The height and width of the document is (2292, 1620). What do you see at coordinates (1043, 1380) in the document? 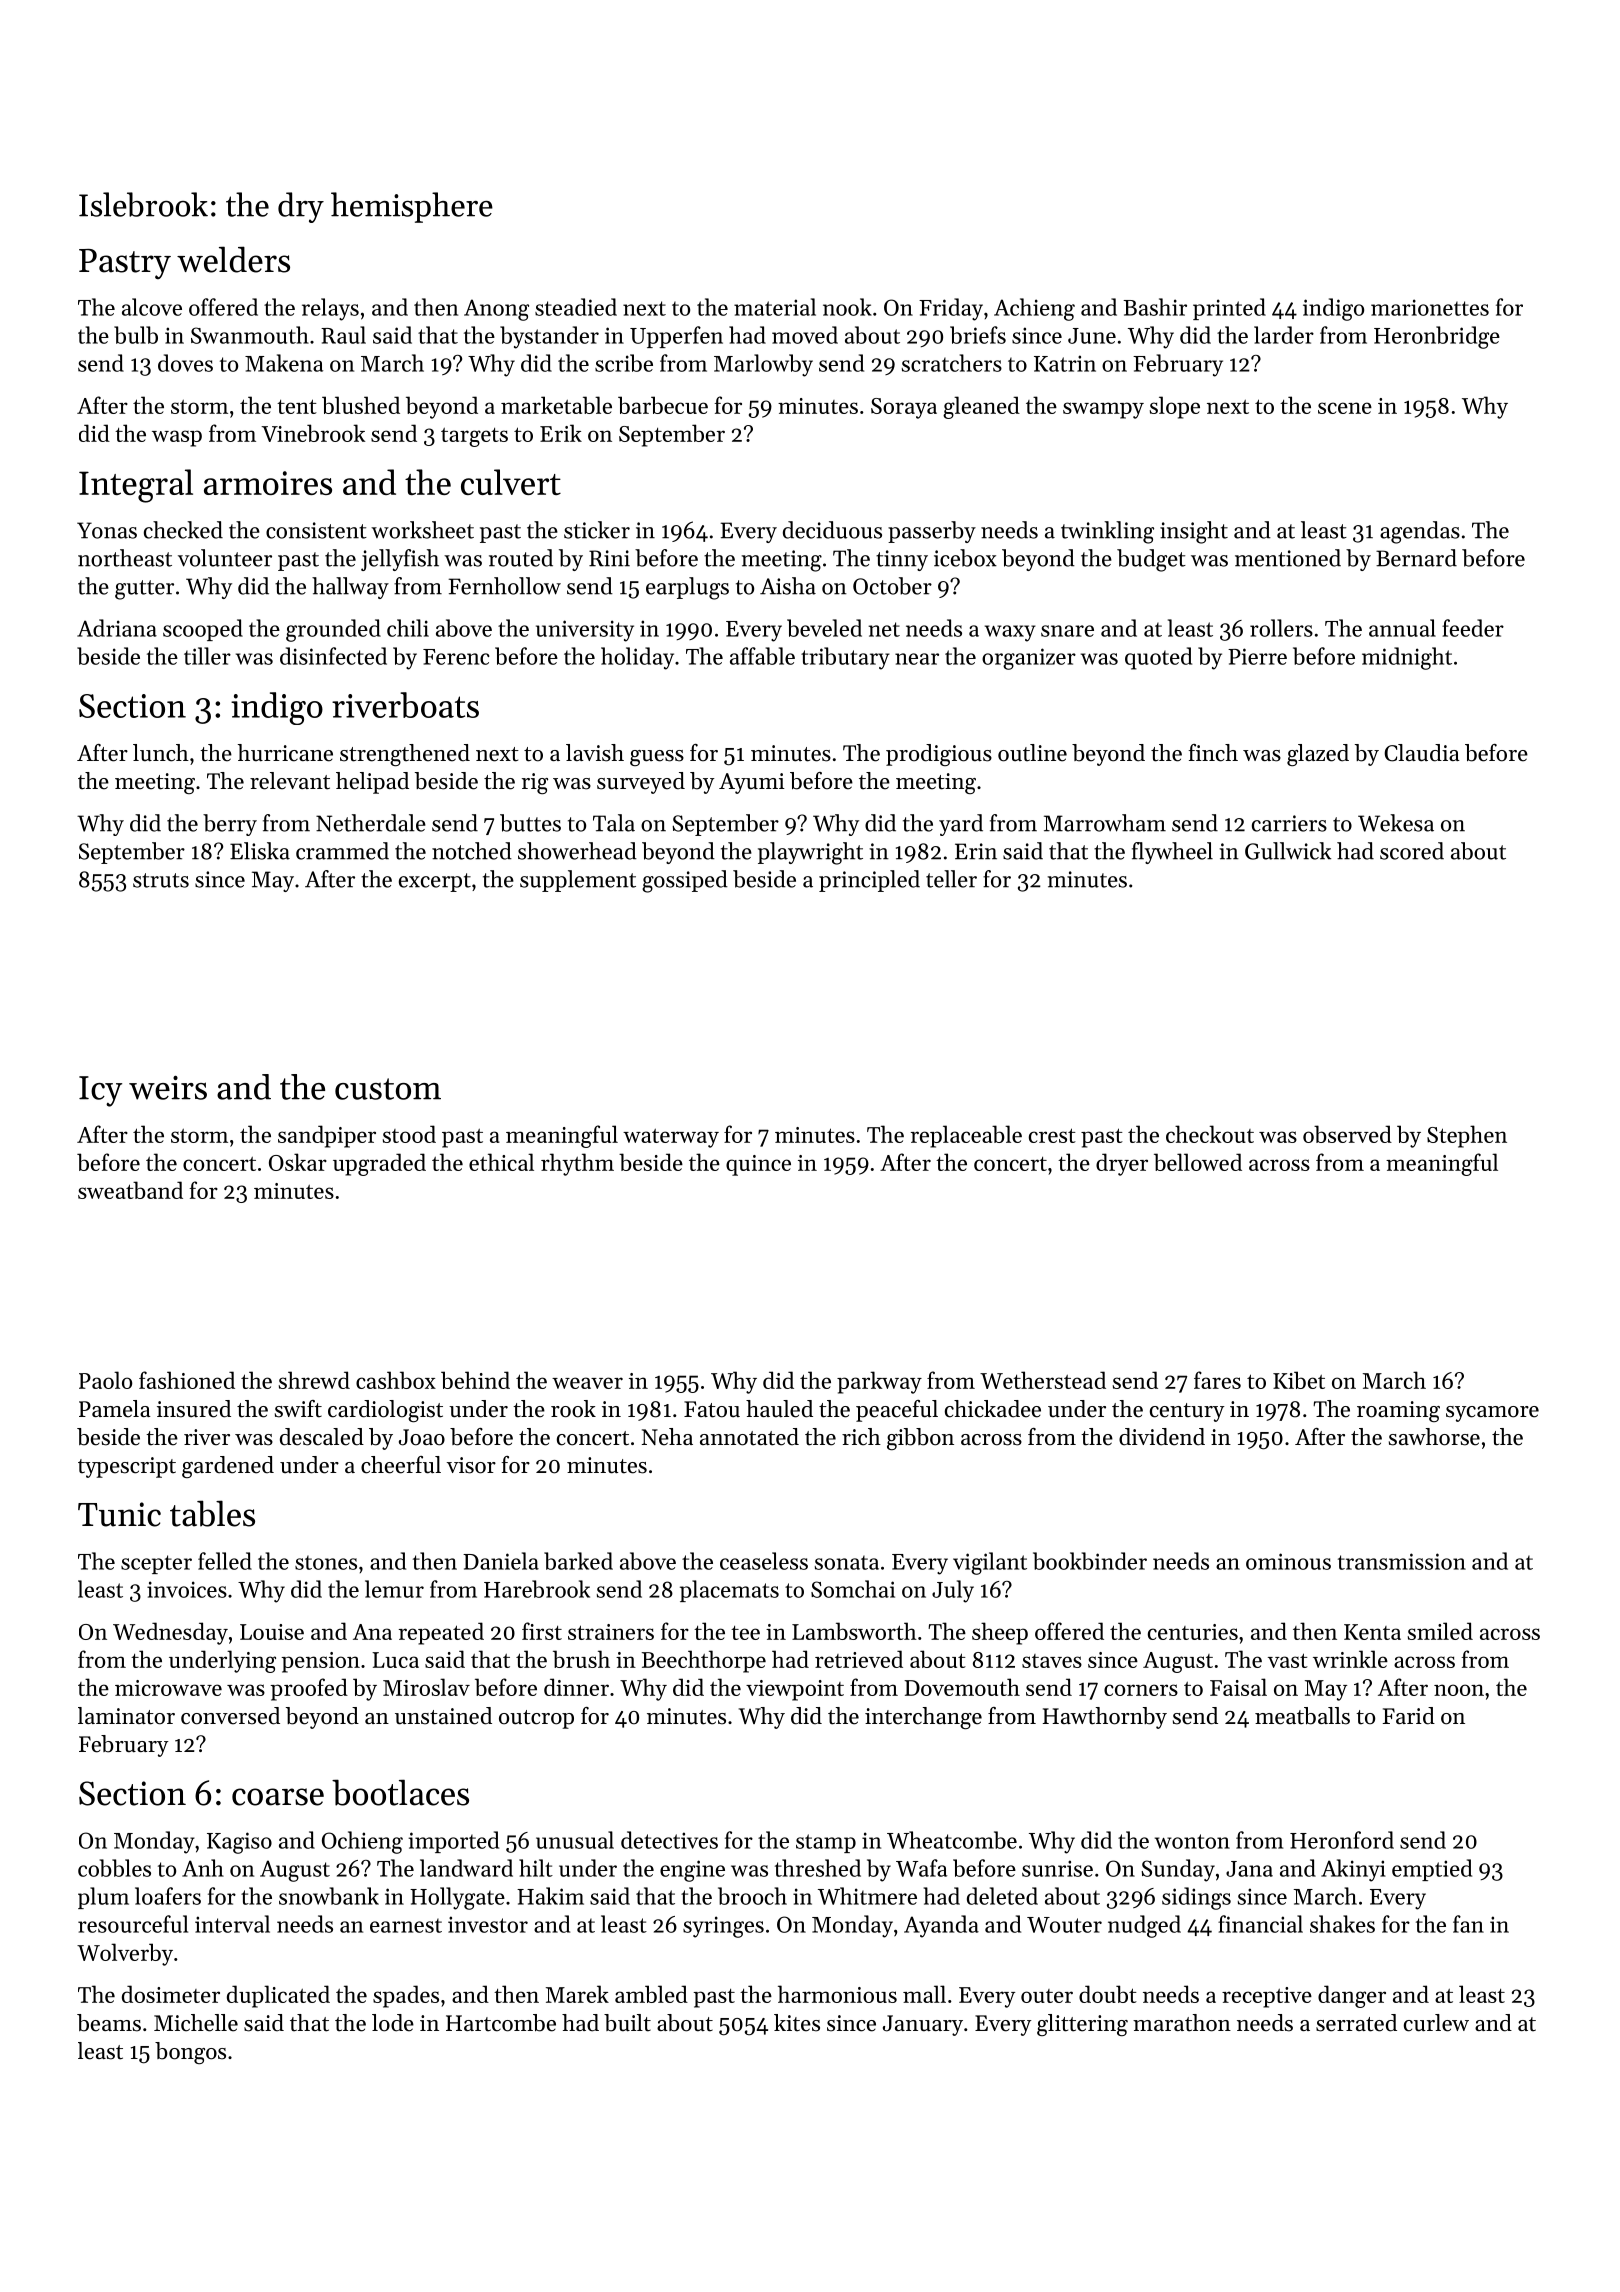
I see `Wetherstead` at bounding box center [1043, 1380].
